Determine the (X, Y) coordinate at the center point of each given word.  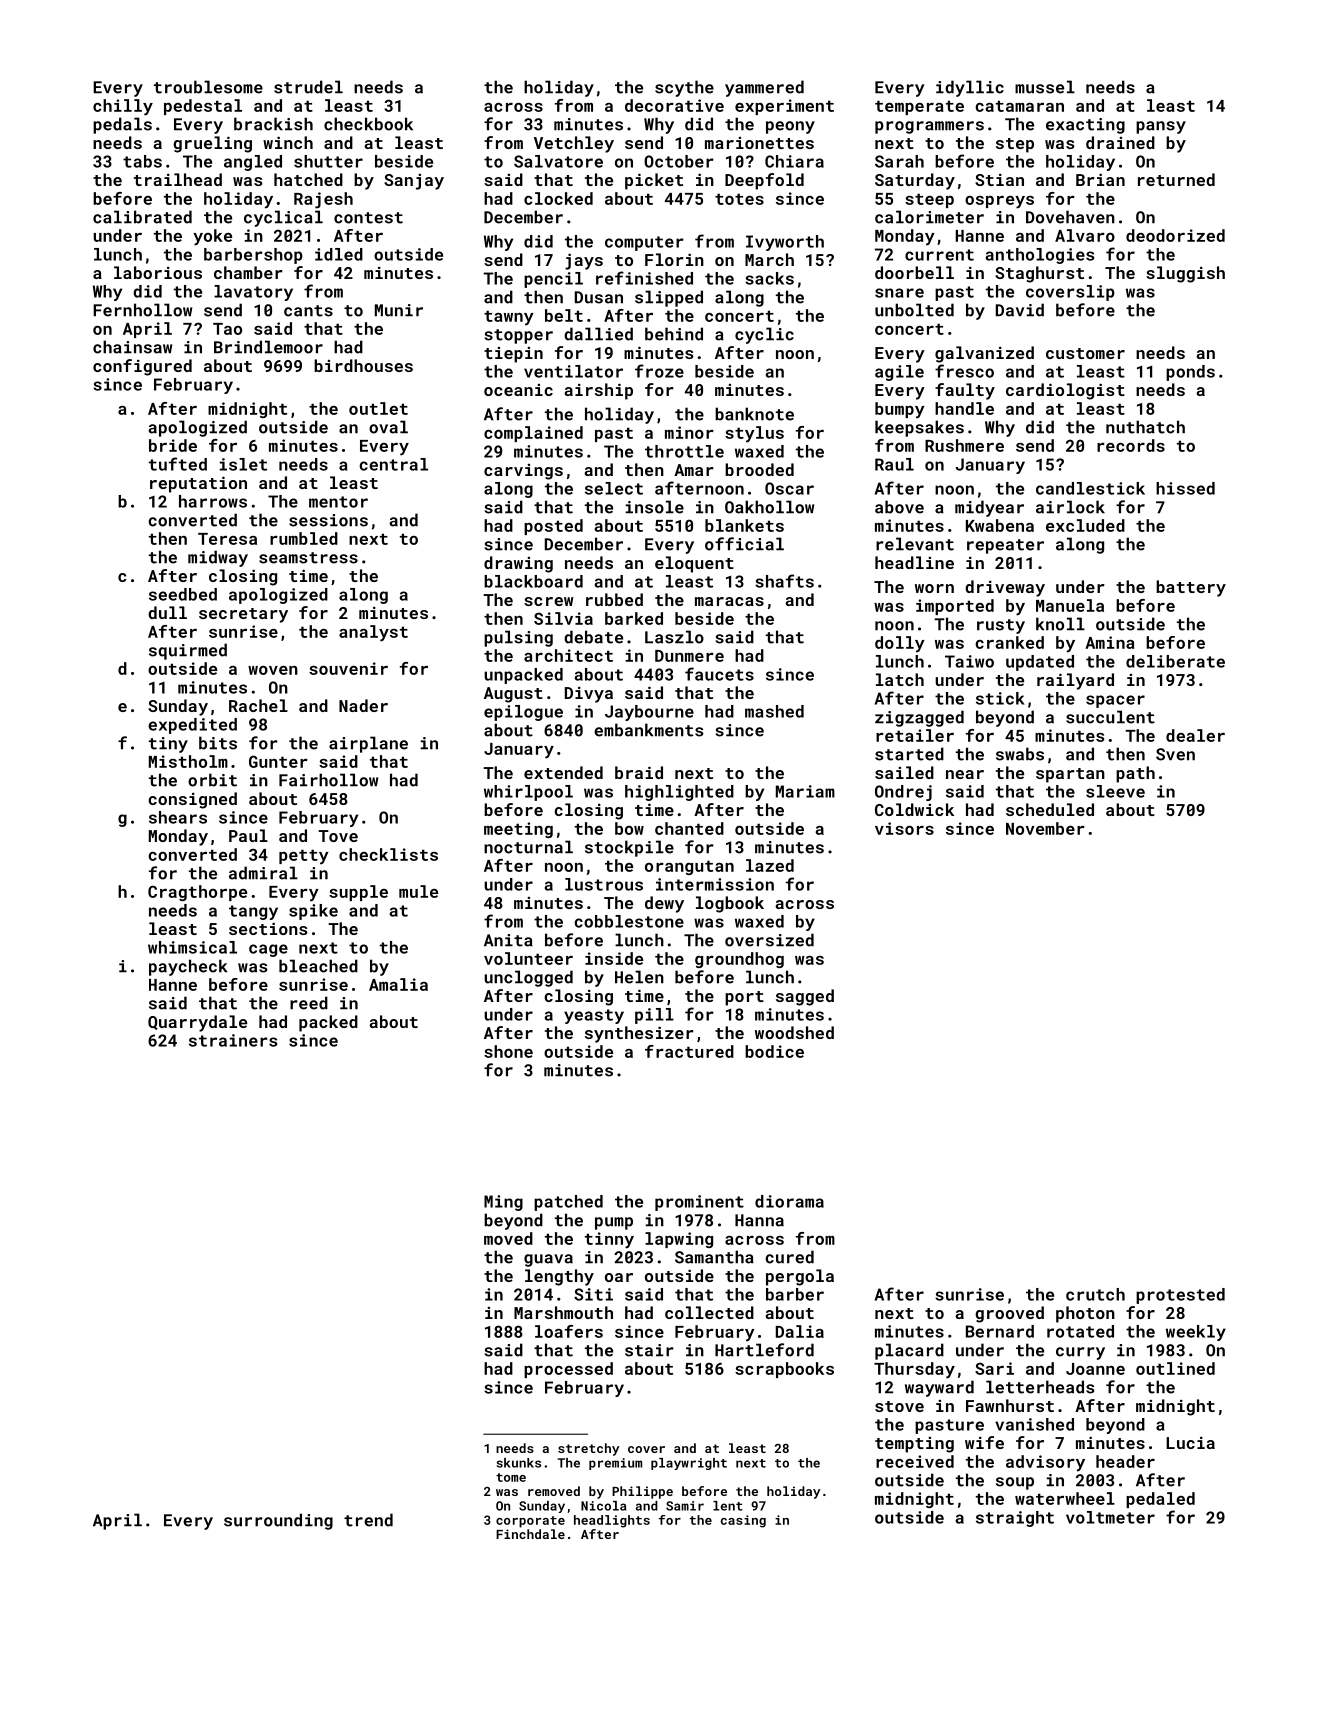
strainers (233, 1040)
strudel (308, 87)
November (1045, 828)
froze (659, 371)
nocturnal (528, 847)
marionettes (759, 143)
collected (709, 1312)
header (1125, 1461)
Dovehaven (1070, 217)
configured (142, 367)
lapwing (679, 1240)
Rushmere (964, 445)
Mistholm (188, 761)
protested (1180, 1296)
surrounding (278, 1521)
